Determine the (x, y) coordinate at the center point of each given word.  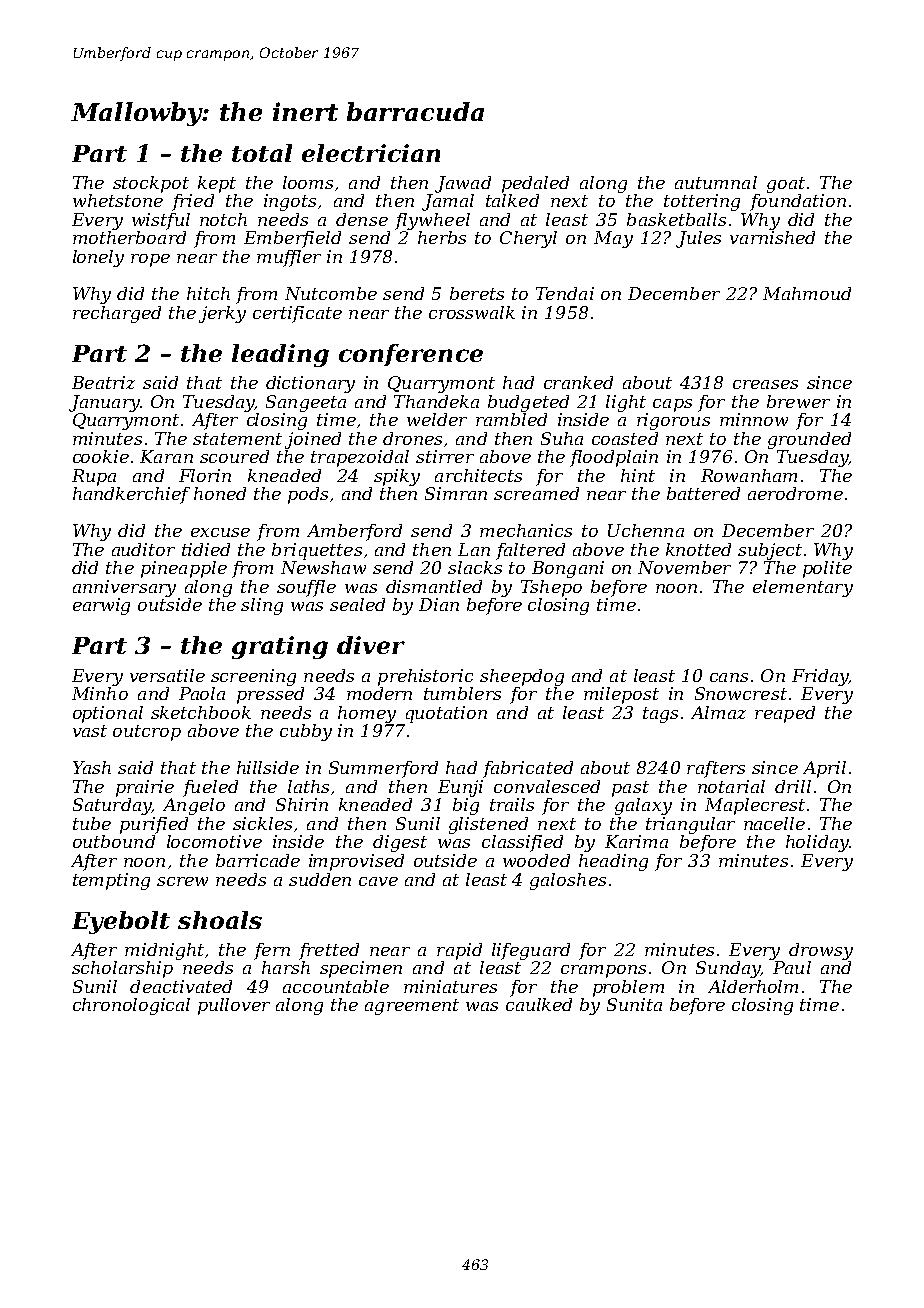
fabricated (528, 769)
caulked (539, 1004)
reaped (785, 714)
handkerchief (131, 495)
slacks (475, 567)
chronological (131, 1006)
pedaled (535, 184)
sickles (262, 823)
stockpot (151, 184)
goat (786, 185)
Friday (820, 677)
